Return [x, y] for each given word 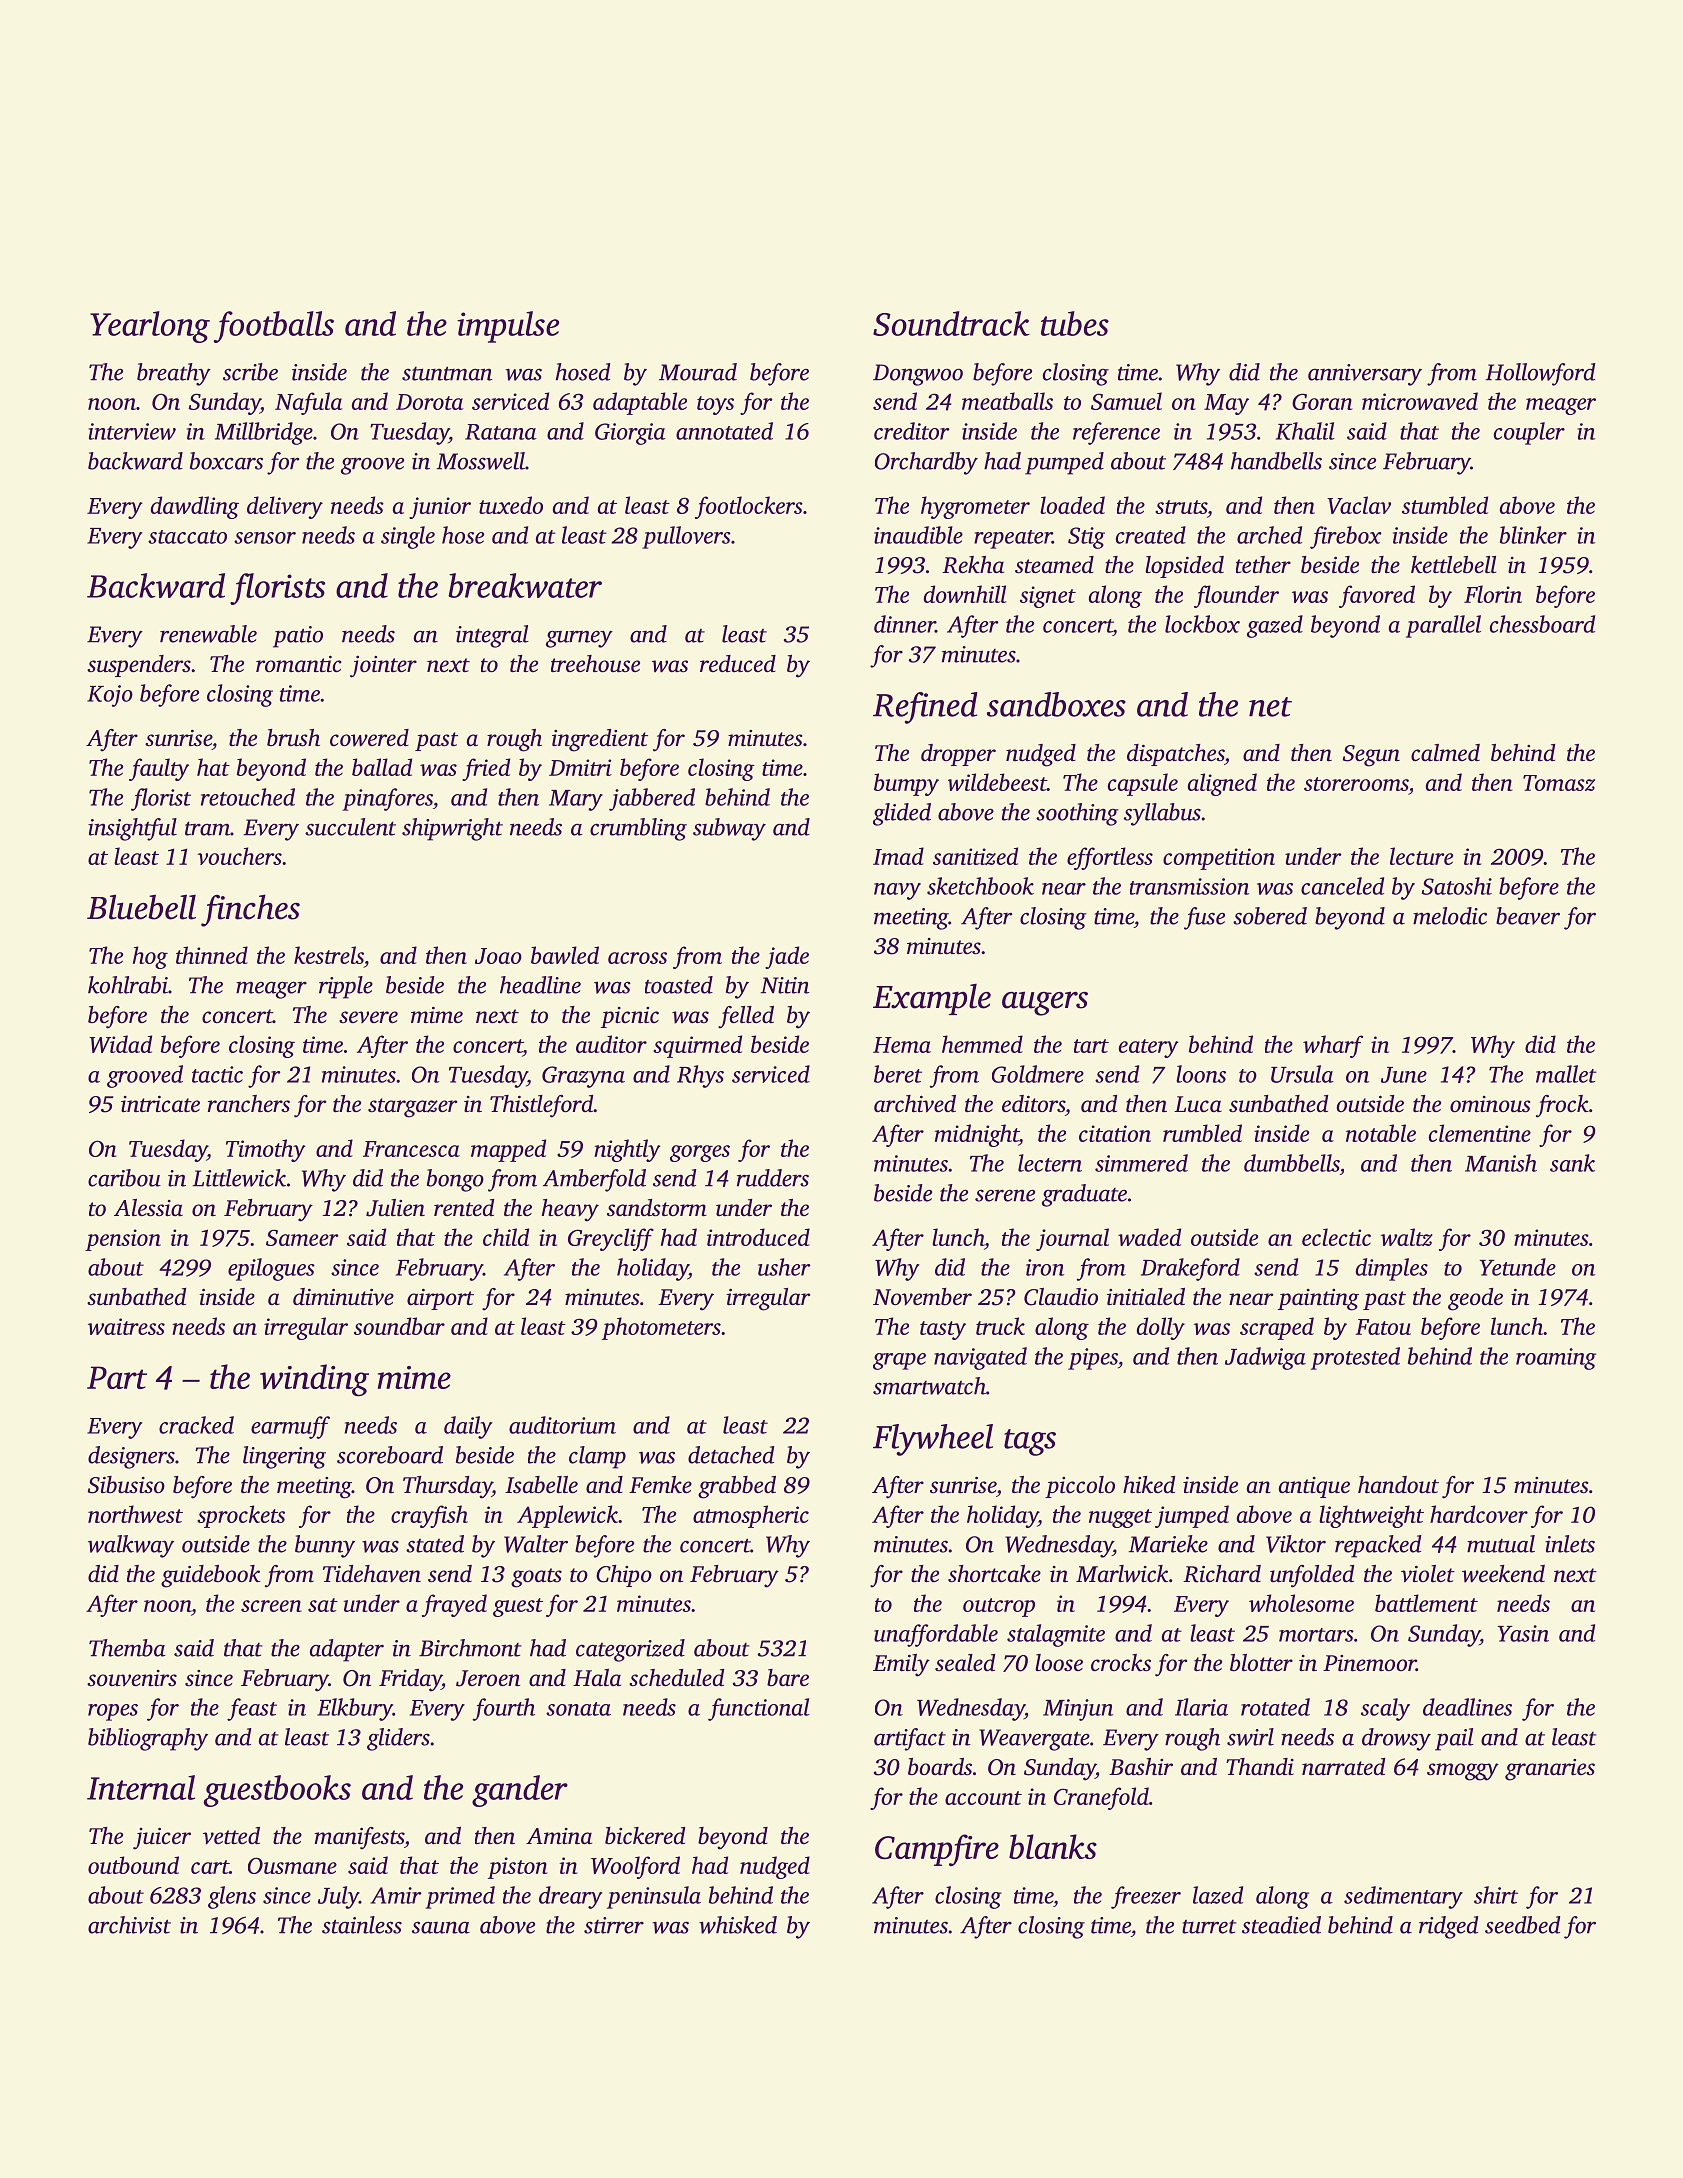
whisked [738, 1925]
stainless [362, 1925]
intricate [160, 1104]
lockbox [1202, 624]
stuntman [447, 373]
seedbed [1523, 1925]
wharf [1333, 1046]
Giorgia [630, 434]
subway [729, 829]
